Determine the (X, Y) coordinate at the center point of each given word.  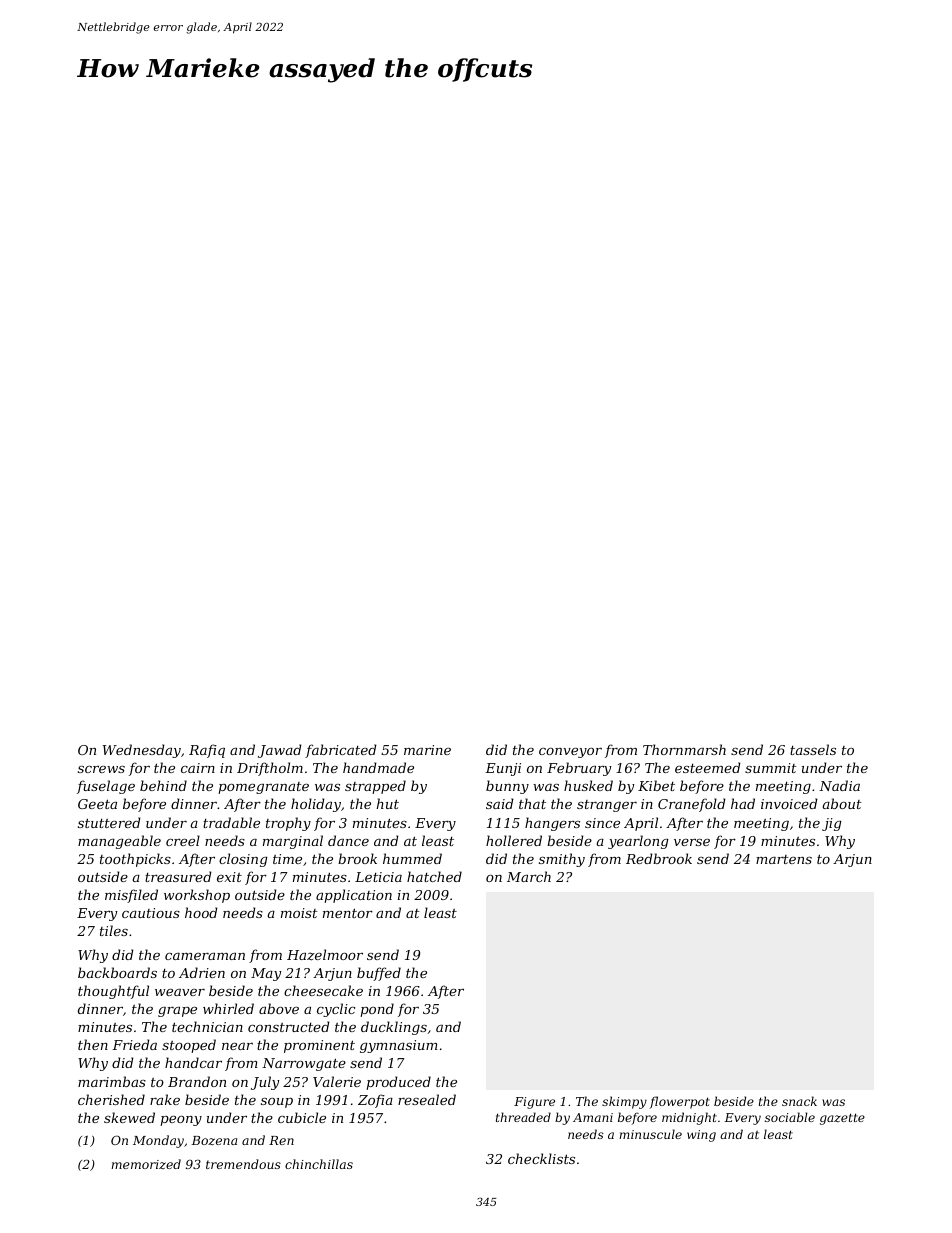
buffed (379, 974)
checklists (541, 1158)
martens (784, 859)
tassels (813, 749)
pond (377, 1010)
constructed (289, 1026)
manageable (119, 842)
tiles (114, 930)
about (842, 803)
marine (427, 750)
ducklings (394, 1028)
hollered (514, 840)
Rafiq (207, 751)
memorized (146, 1164)
